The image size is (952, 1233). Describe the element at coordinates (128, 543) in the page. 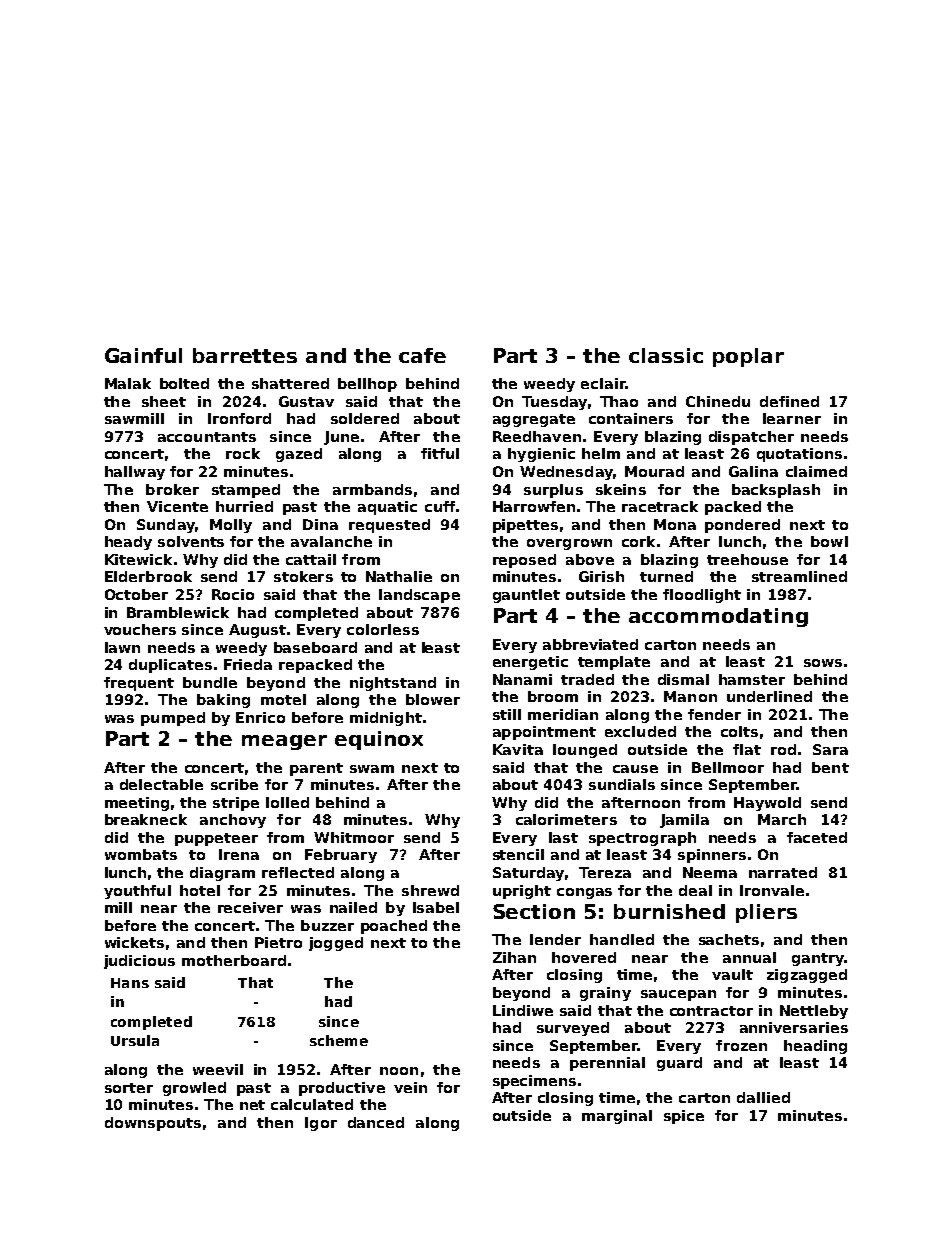

I see `heady` at that location.
